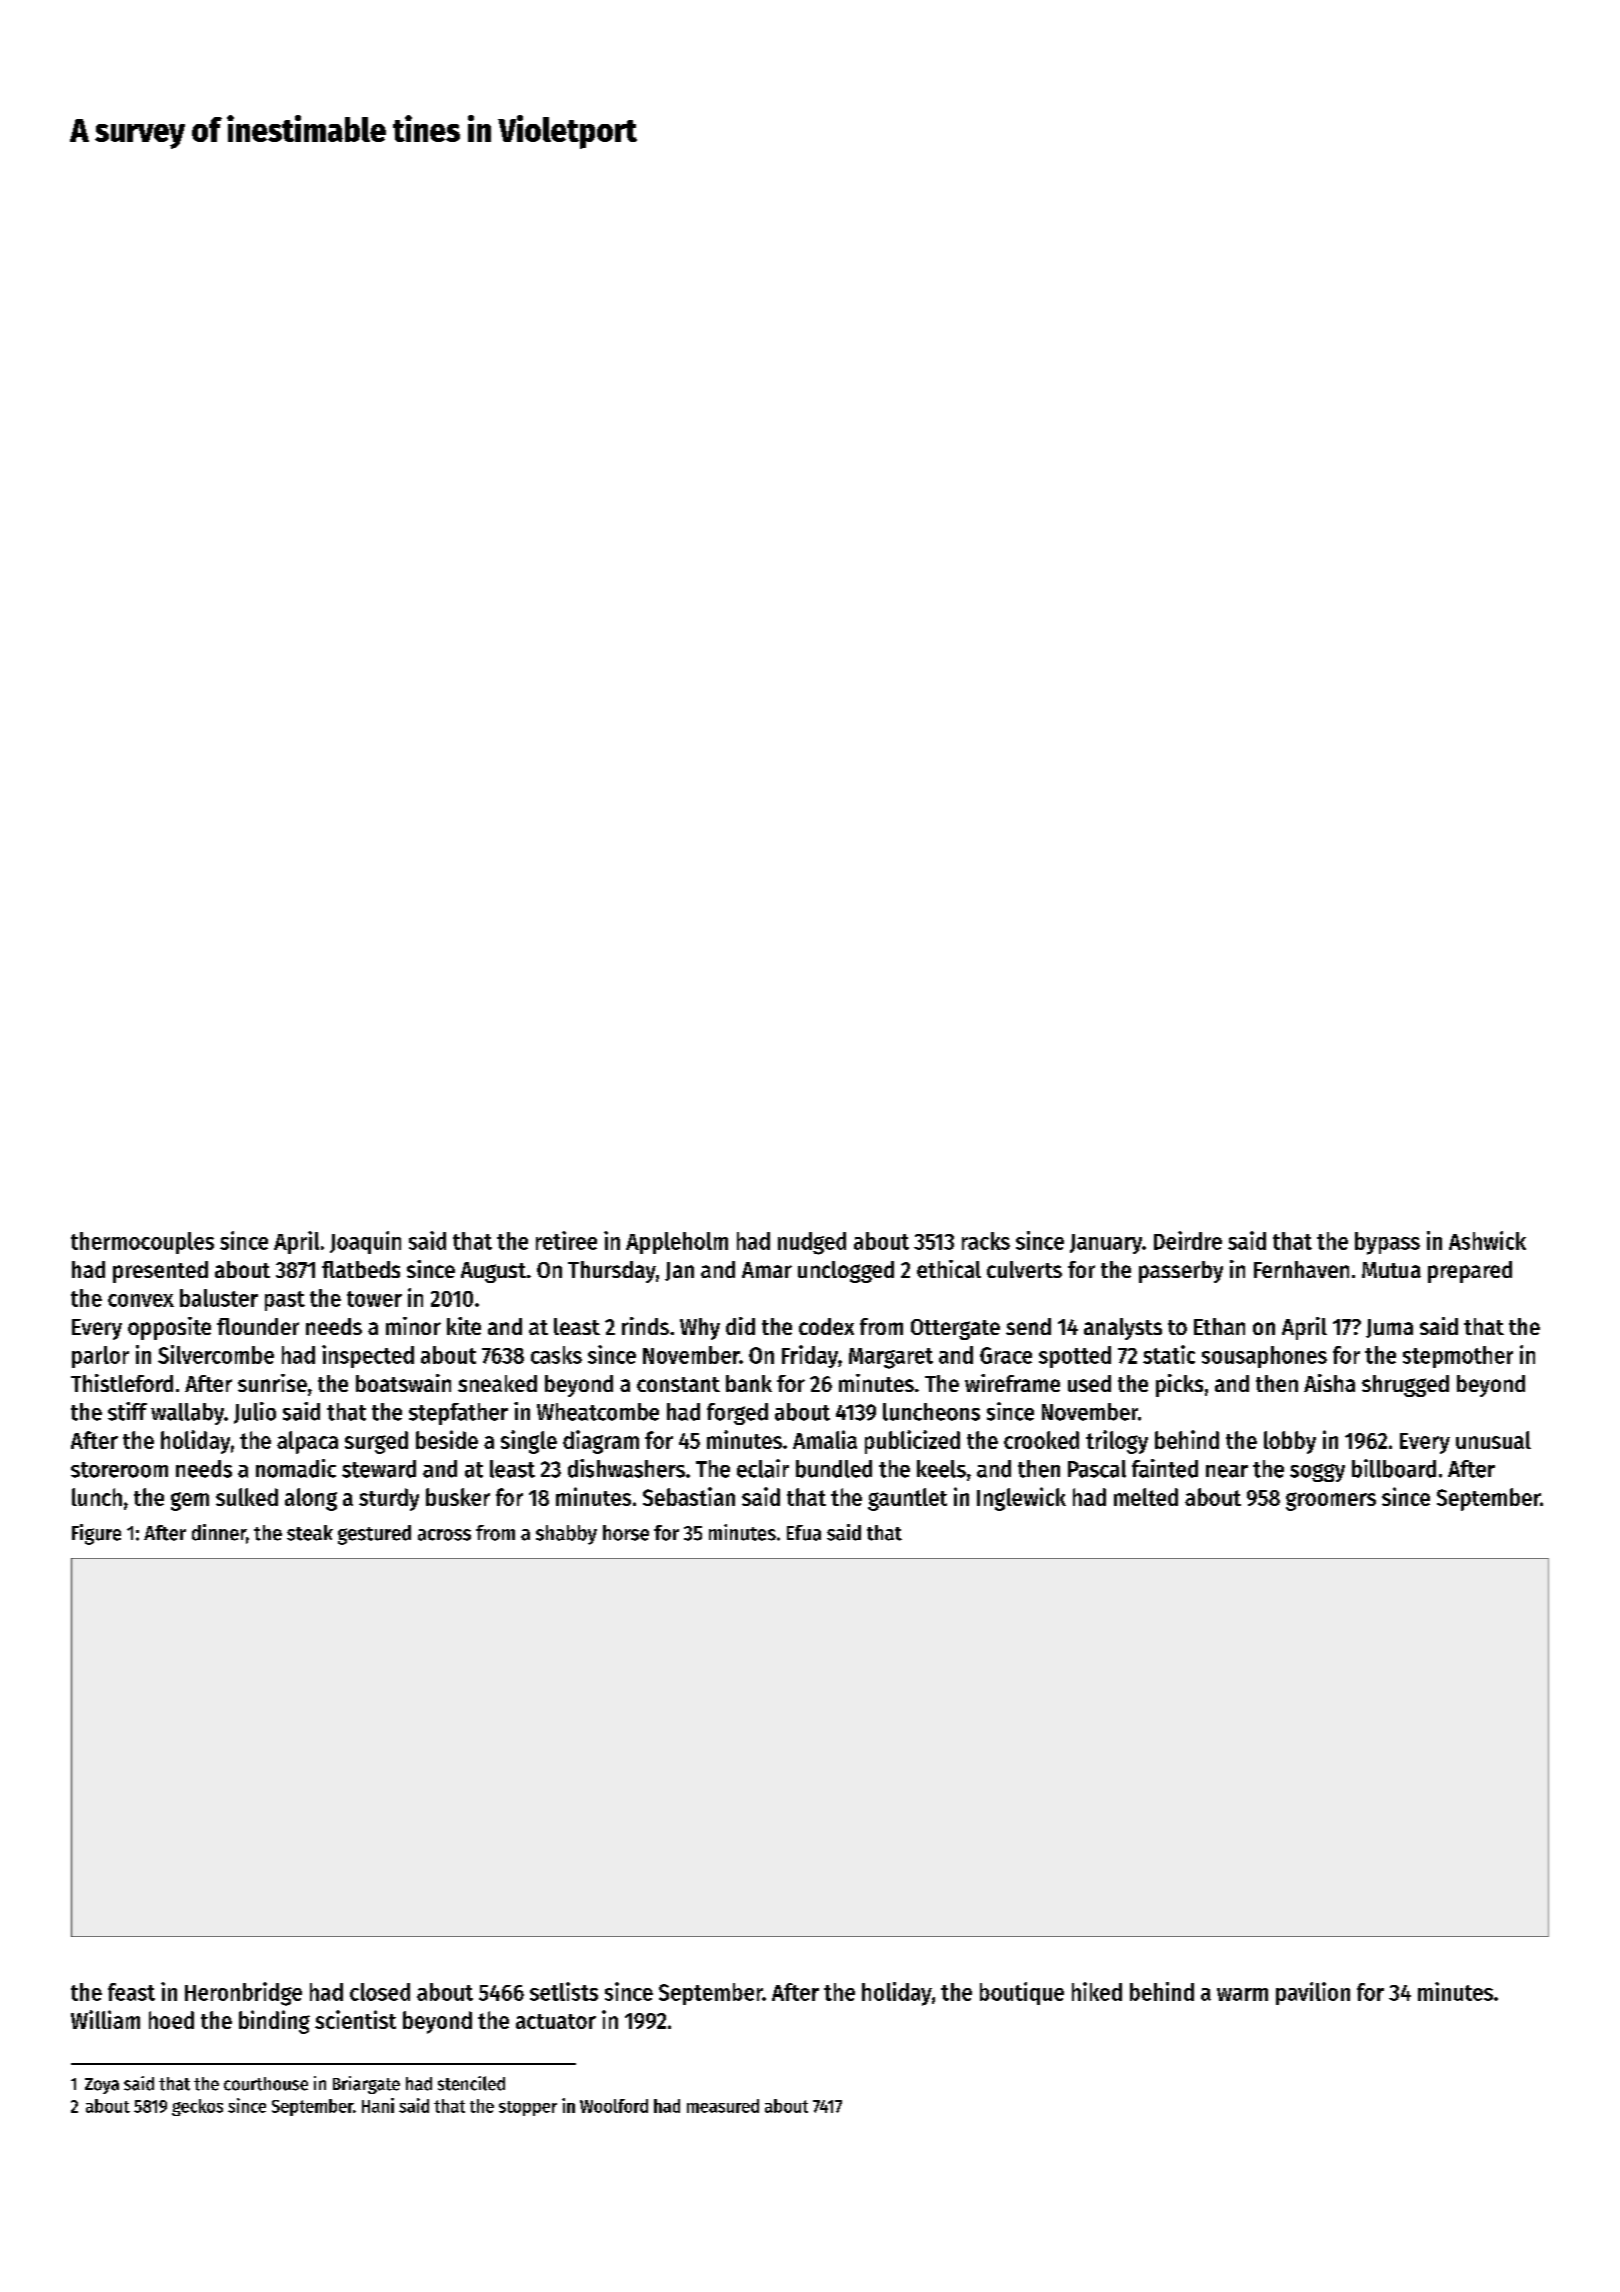 The image size is (1620, 2292). What do you see at coordinates (1389, 1328) in the document?
I see `Juma` at bounding box center [1389, 1328].
